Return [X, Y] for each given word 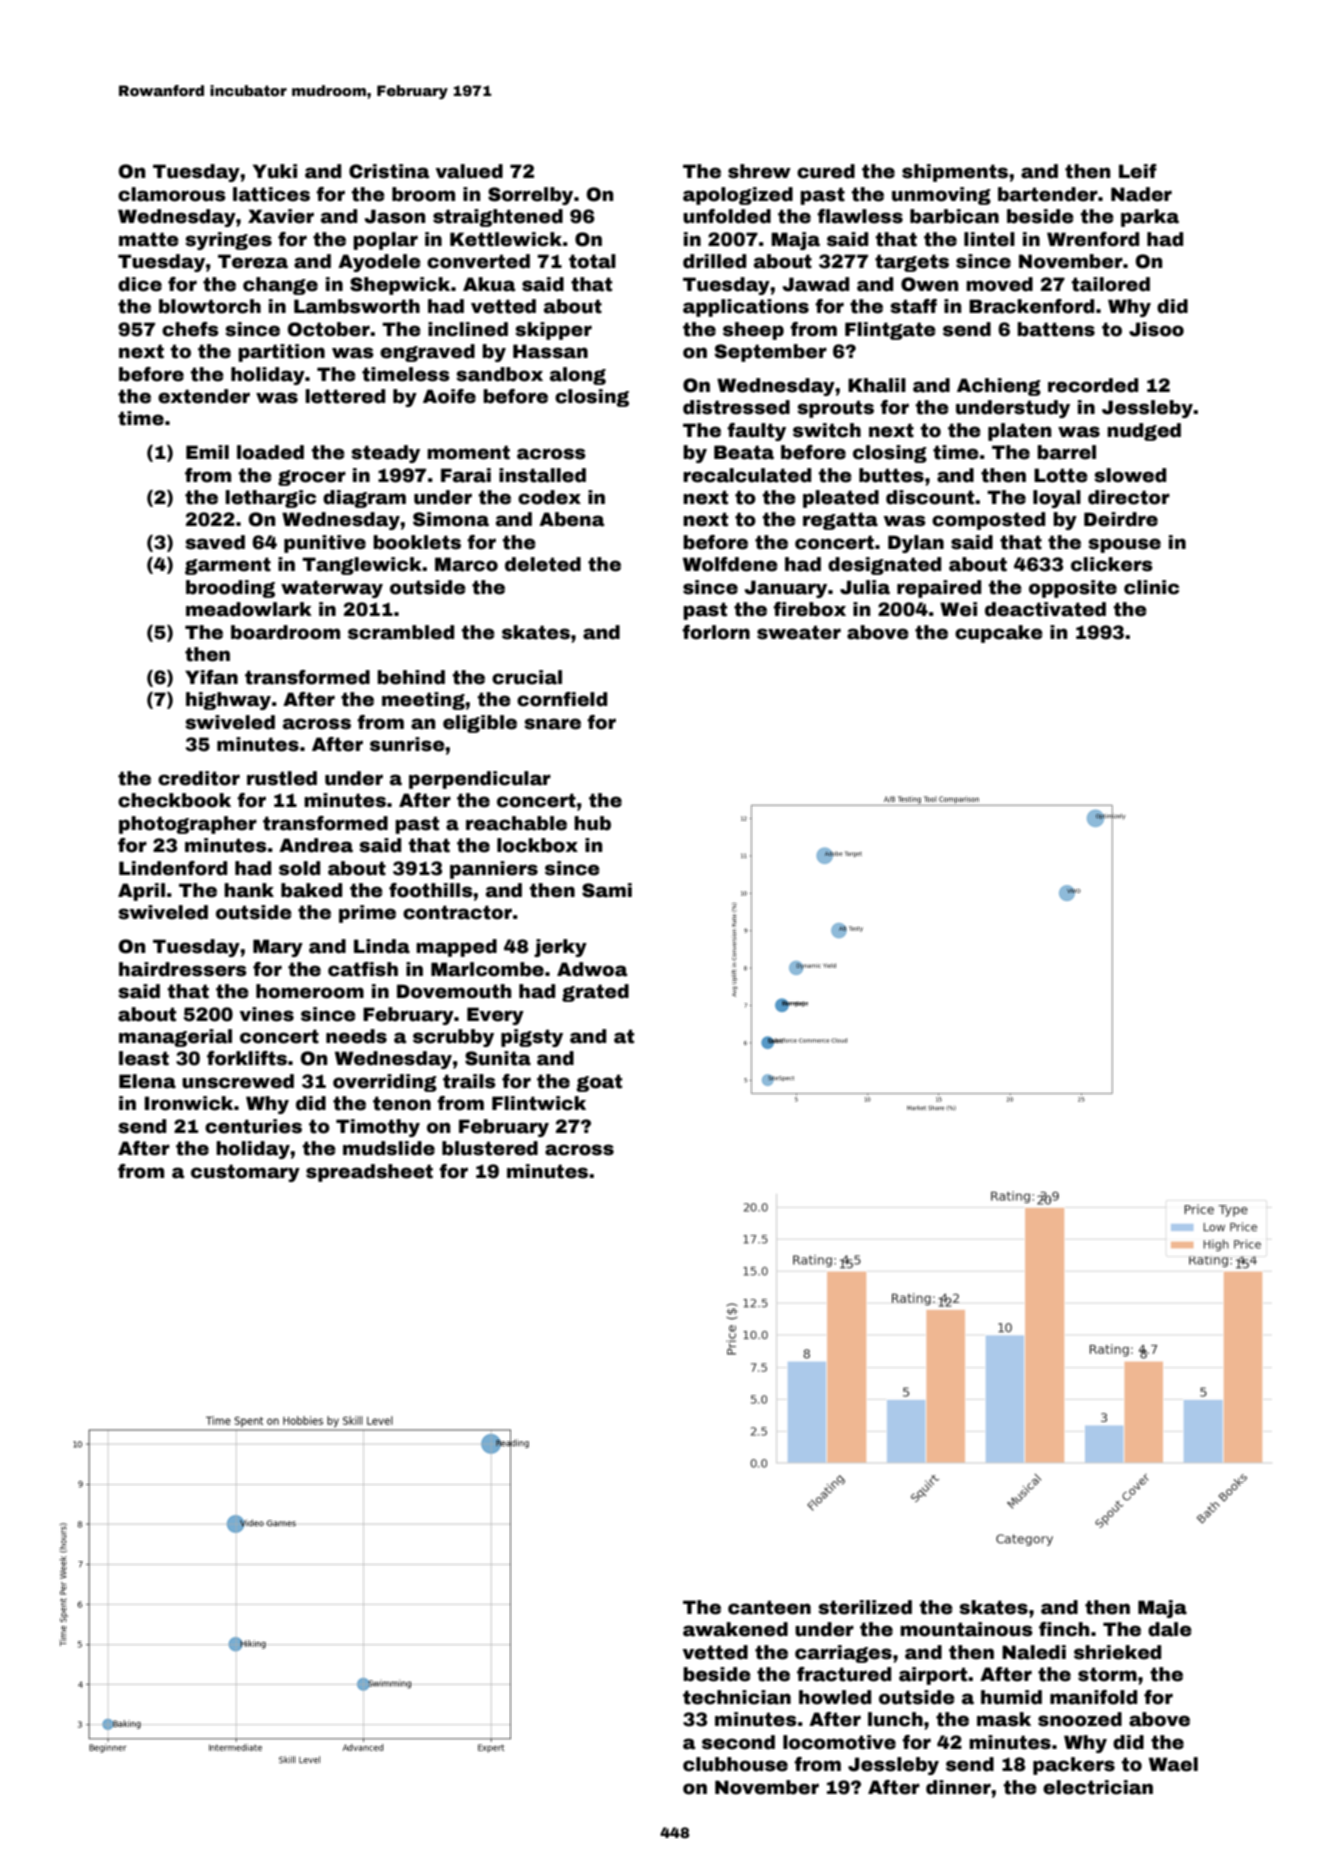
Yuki [275, 171]
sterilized [865, 1607]
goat [599, 1083]
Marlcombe [487, 969]
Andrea [316, 845]
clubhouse [735, 1764]
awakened [735, 1629]
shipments [955, 173]
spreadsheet [369, 1173]
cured [826, 171]
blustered [490, 1148]
